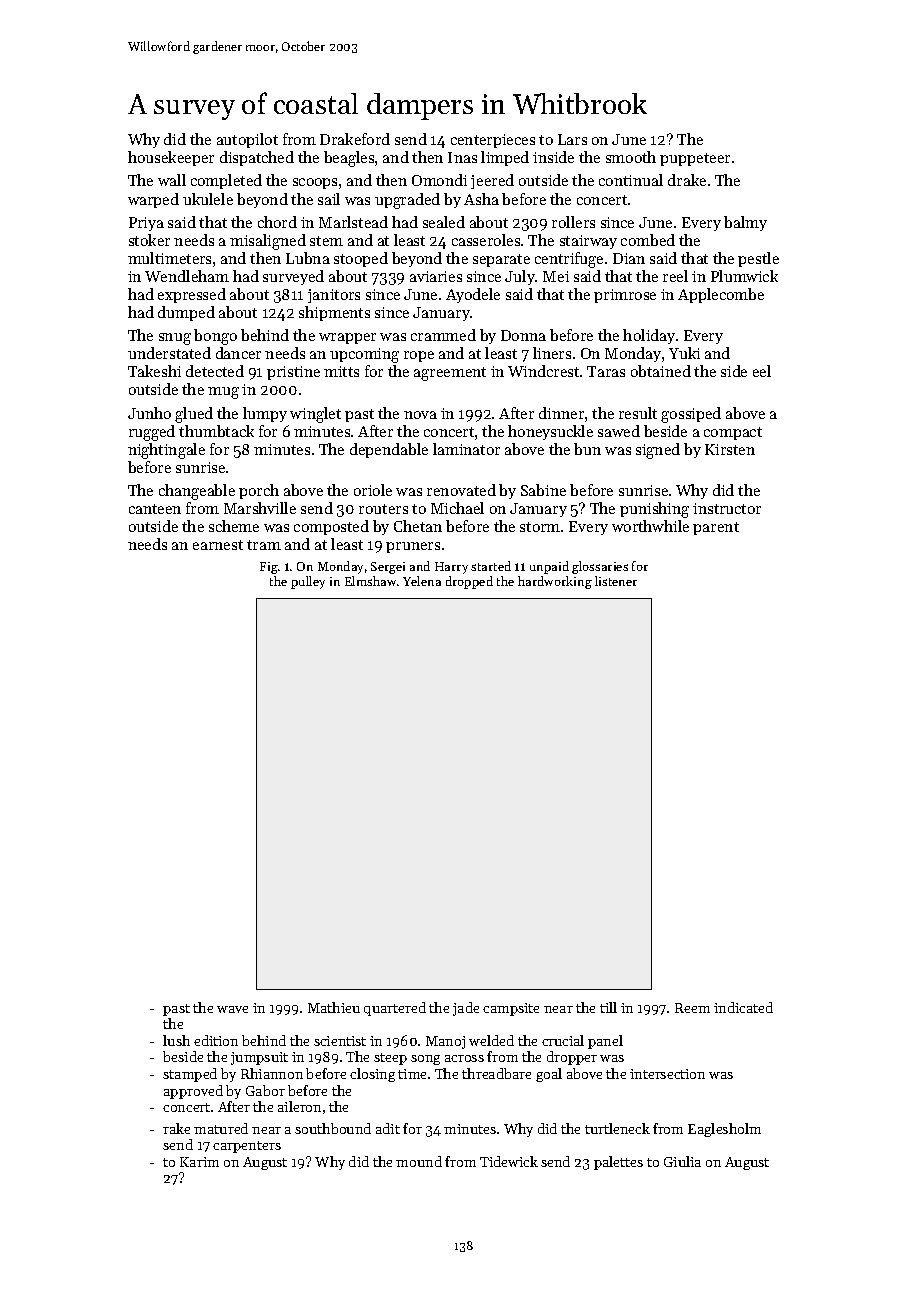 Image resolution: width=908 pixels, height=1316 pixels. What do you see at coordinates (208, 199) in the image?
I see `ukulele` at bounding box center [208, 199].
